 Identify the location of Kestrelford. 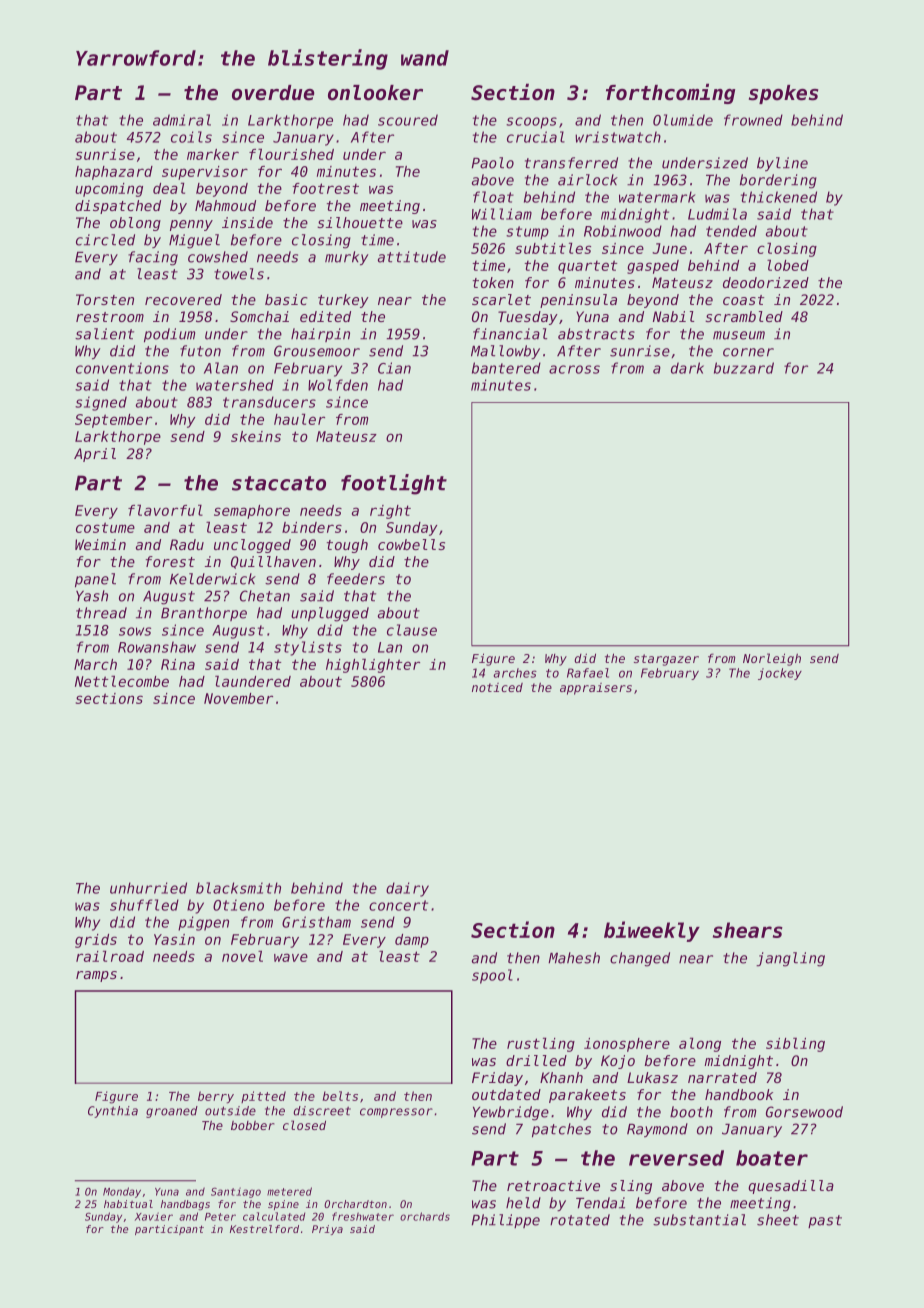
(264, 1229).
